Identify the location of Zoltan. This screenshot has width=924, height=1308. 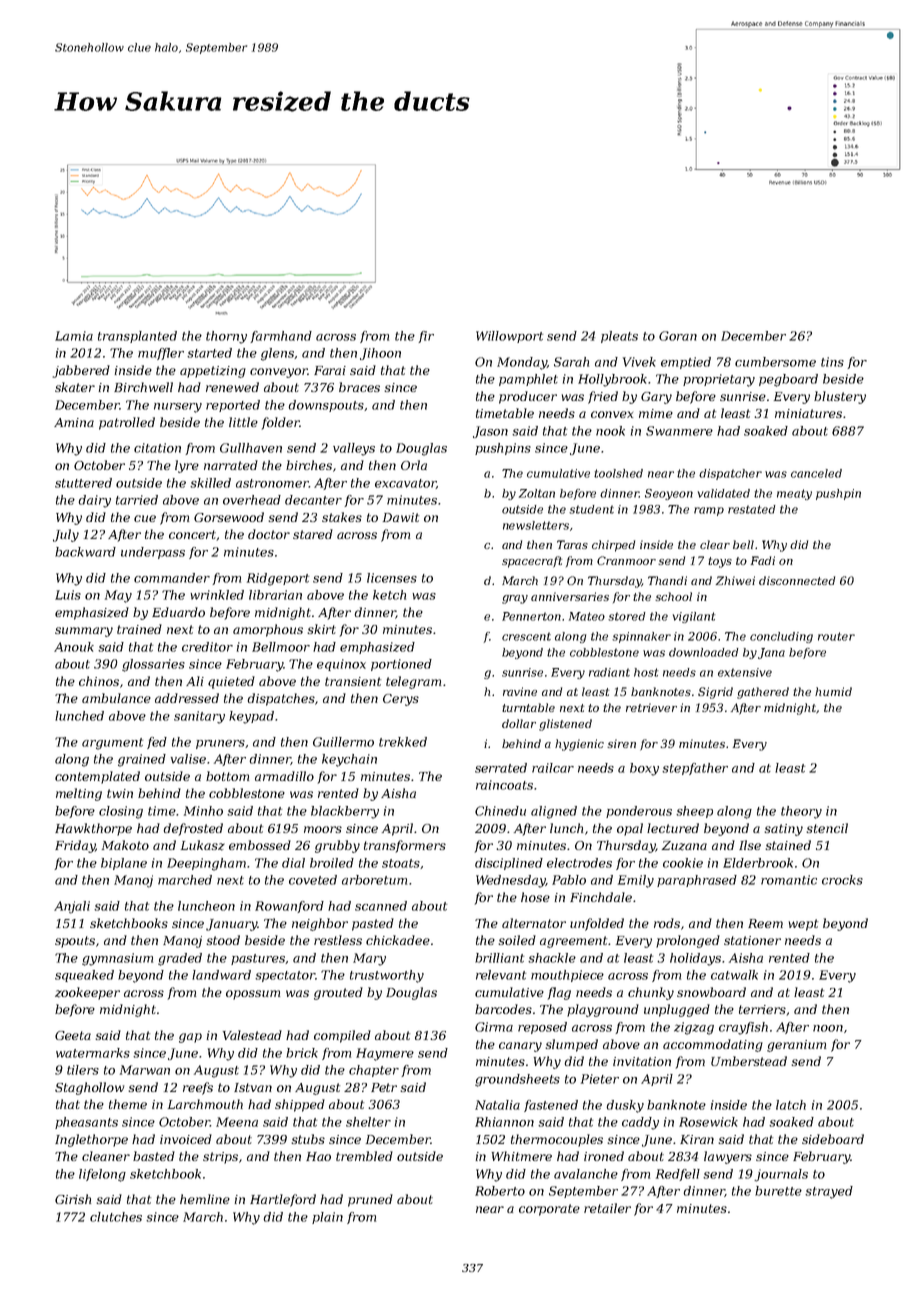
(537, 493).
